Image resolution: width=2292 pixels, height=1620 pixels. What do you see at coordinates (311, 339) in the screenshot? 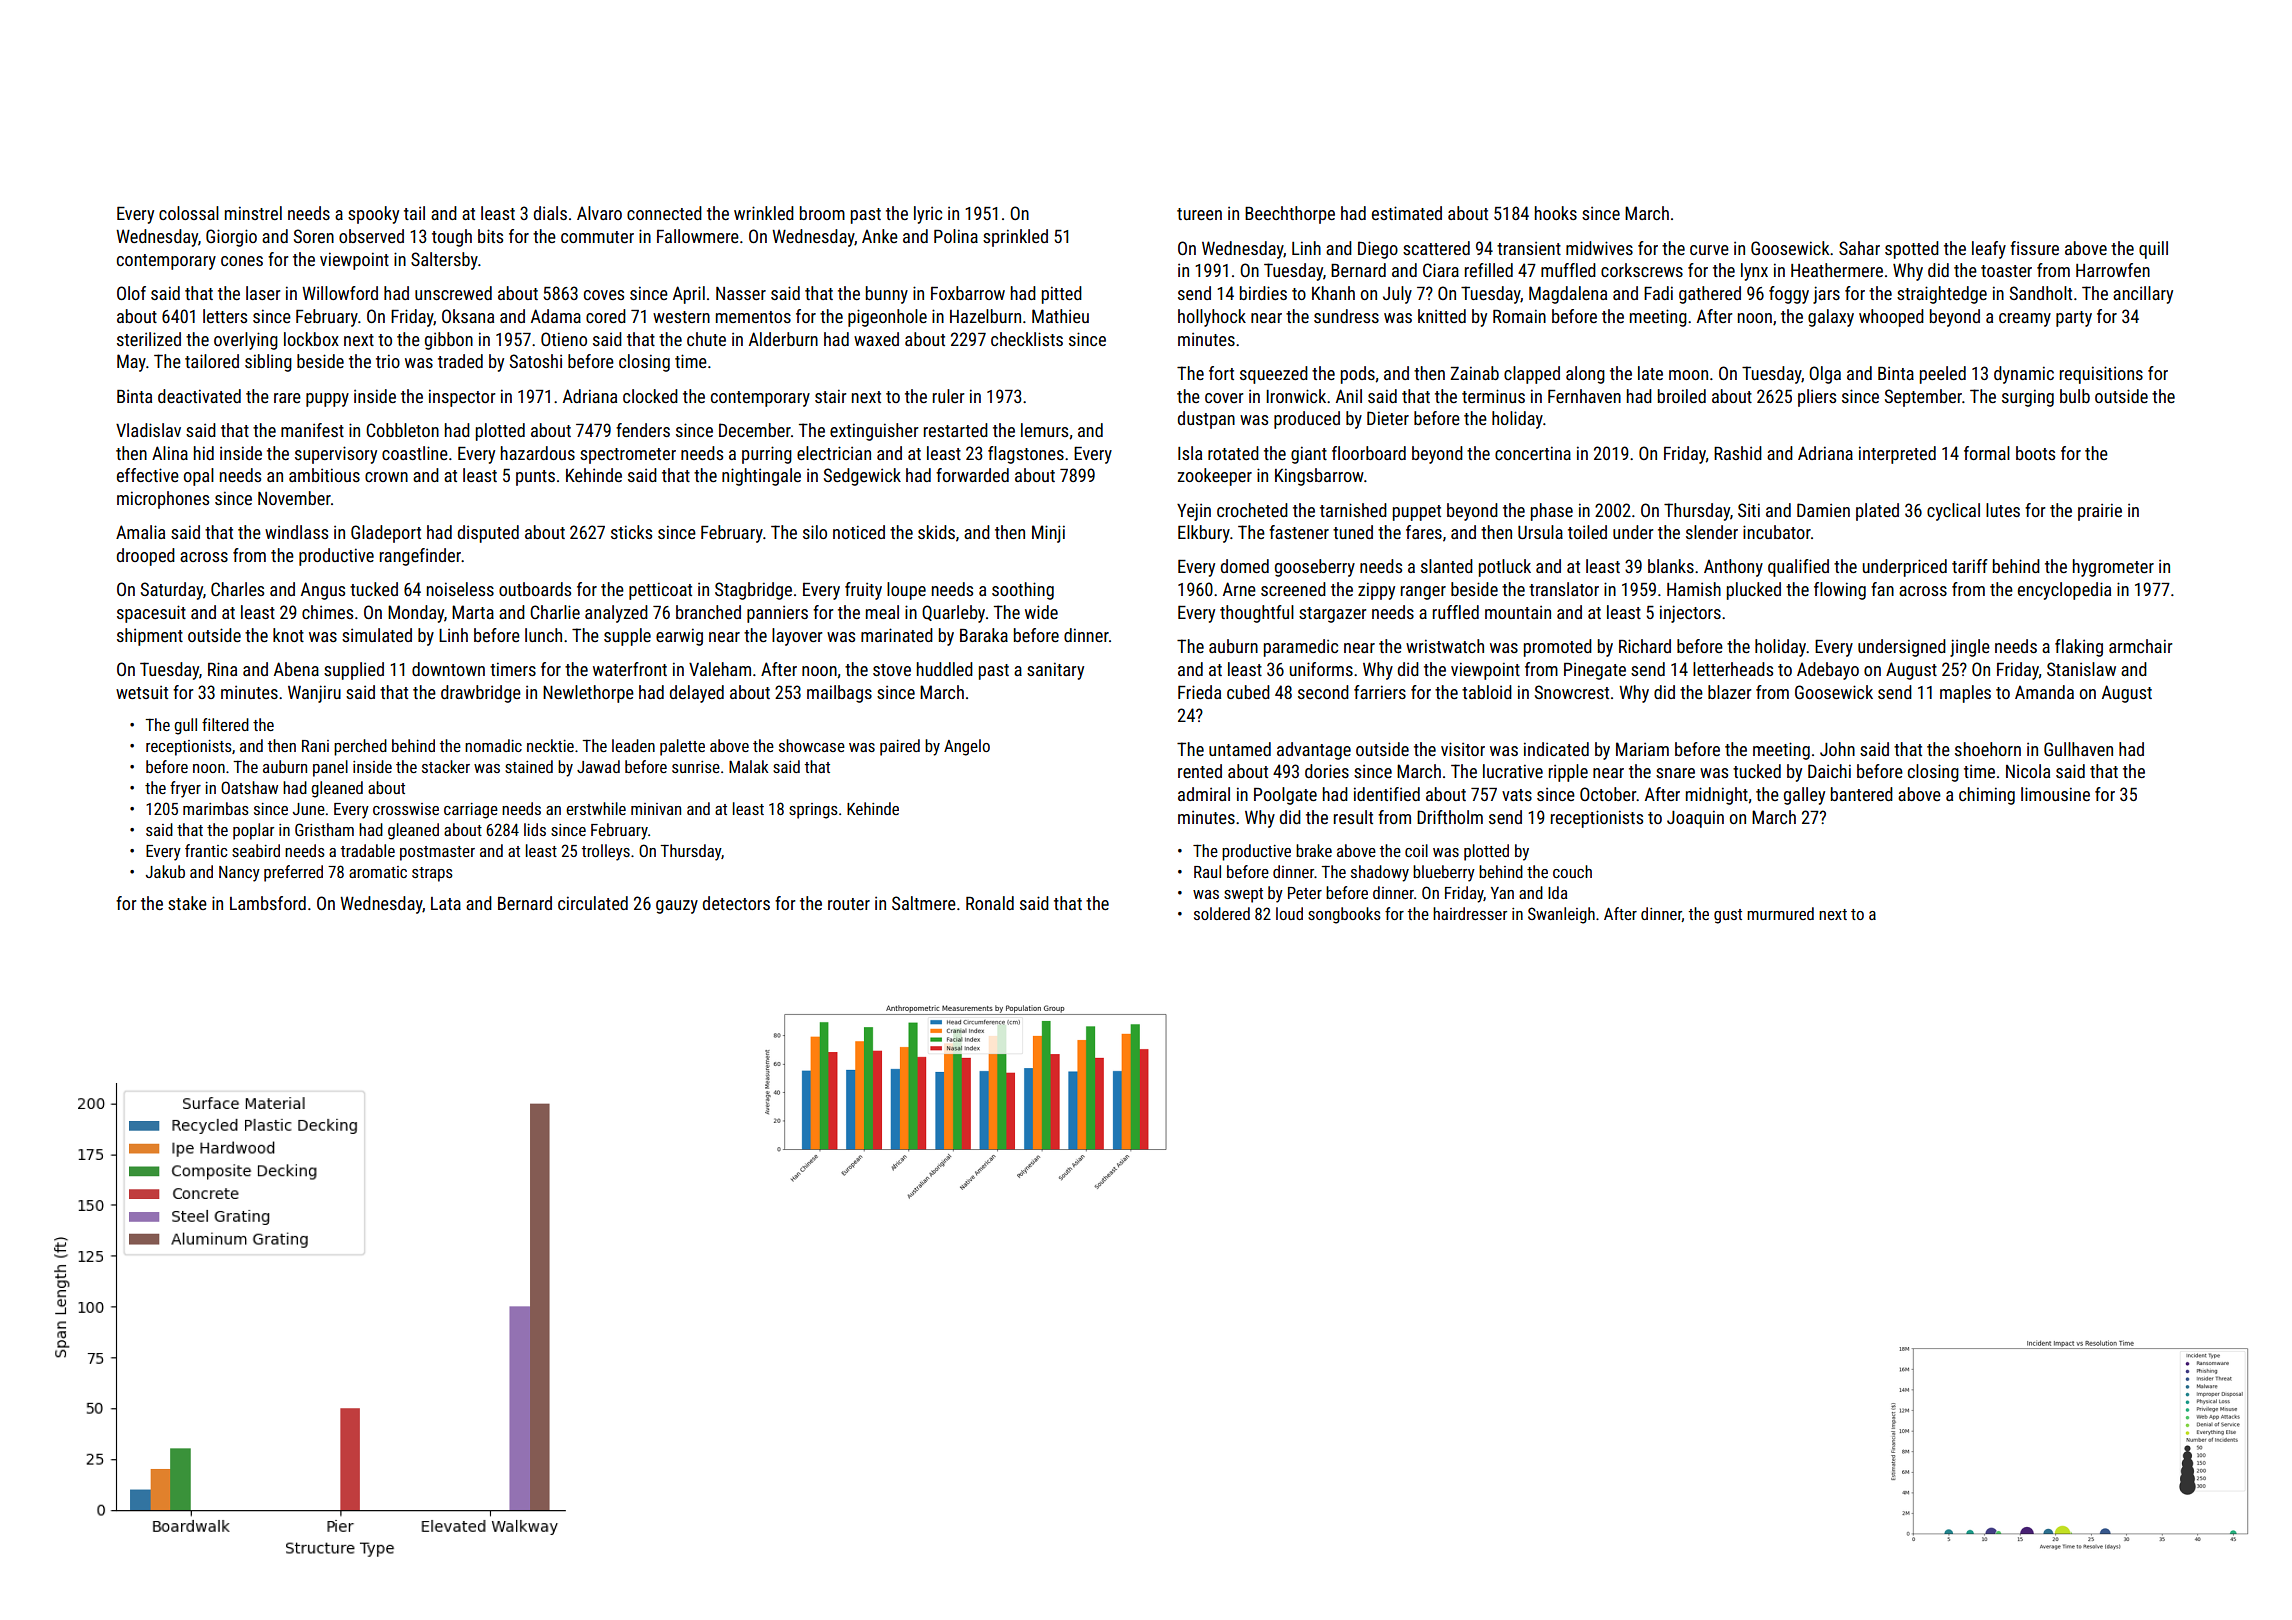
I see `lockbox` at bounding box center [311, 339].
